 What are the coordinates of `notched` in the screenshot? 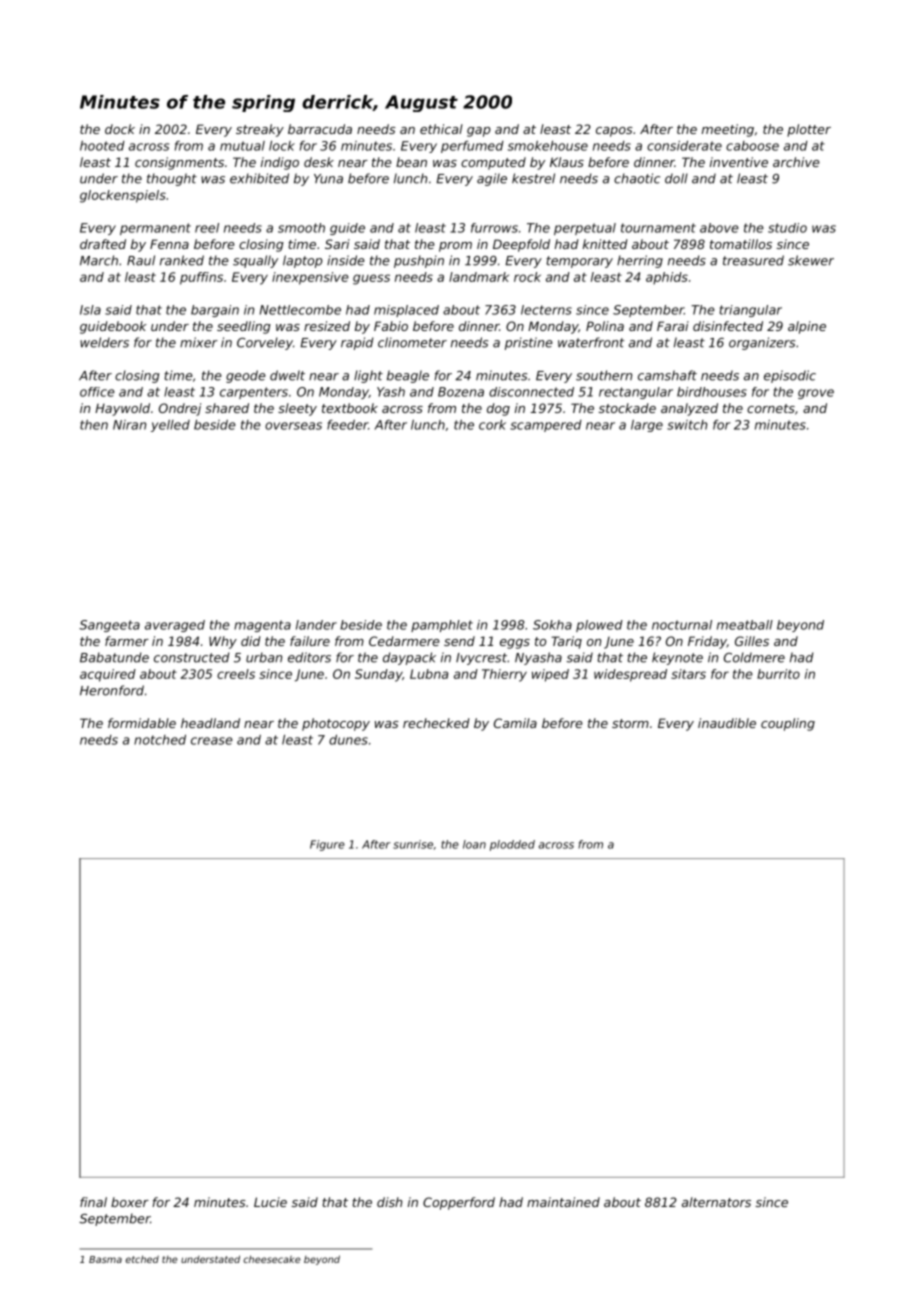 It's located at (160, 740).
